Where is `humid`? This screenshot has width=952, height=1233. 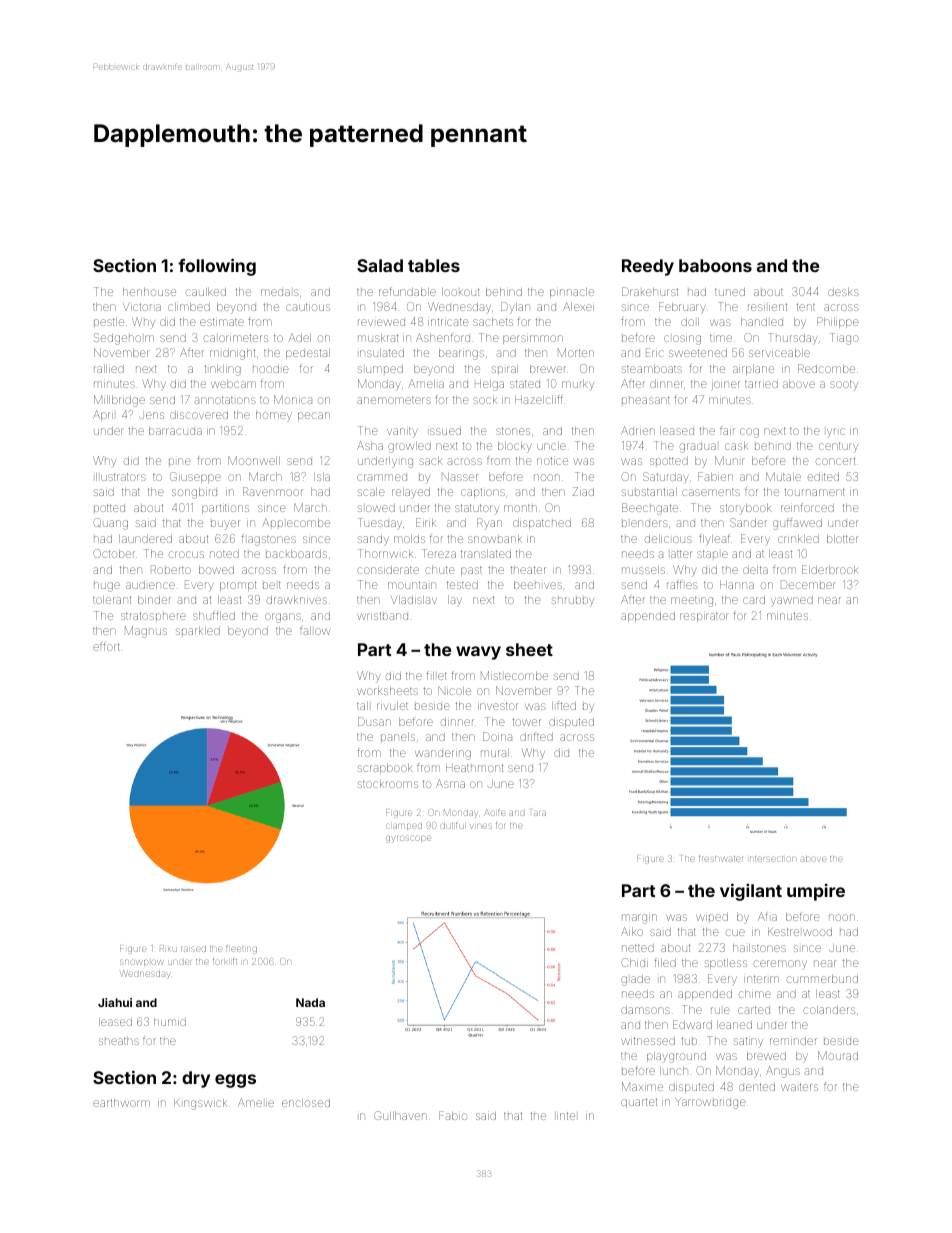
humid is located at coordinates (170, 1022).
